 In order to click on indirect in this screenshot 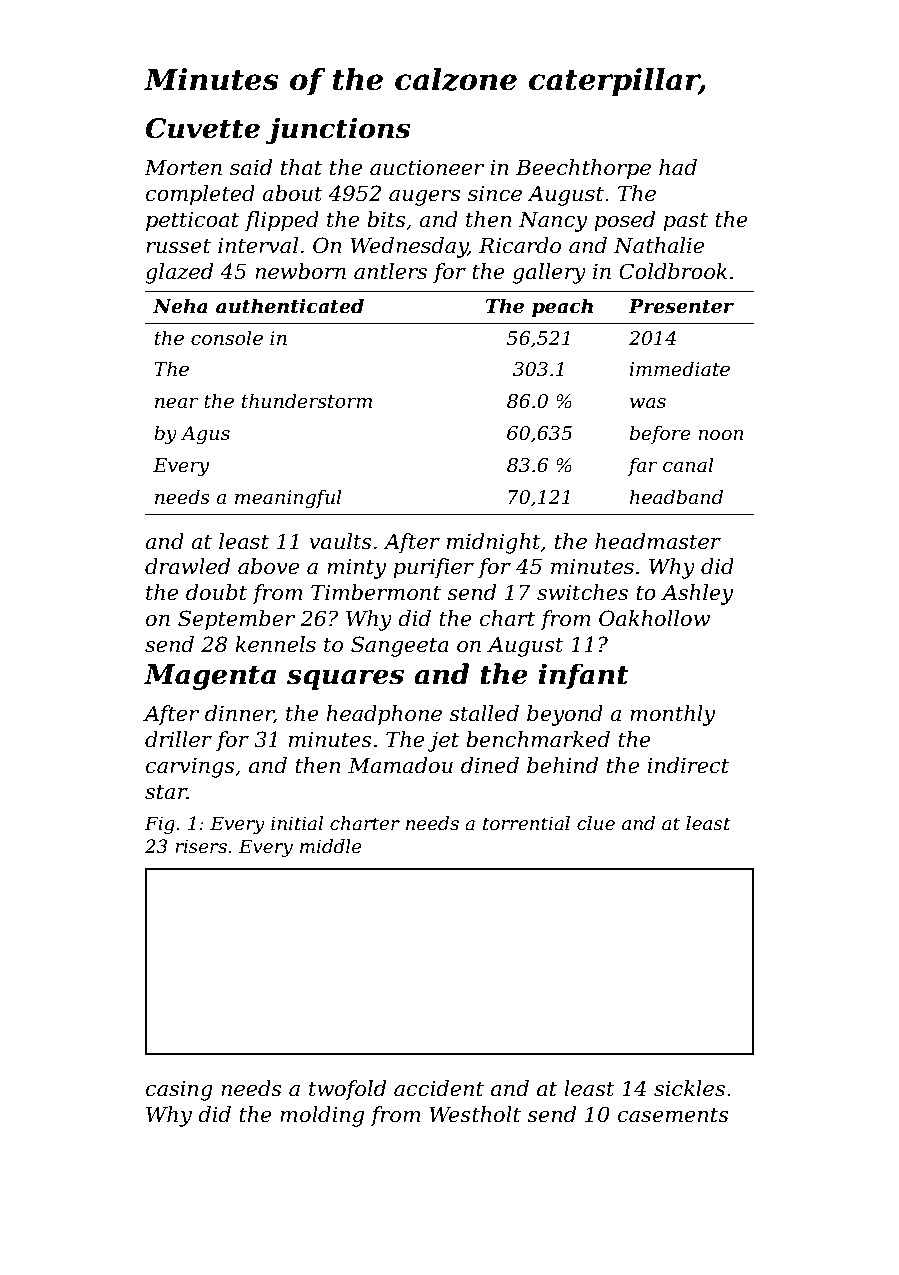, I will do `click(688, 765)`.
